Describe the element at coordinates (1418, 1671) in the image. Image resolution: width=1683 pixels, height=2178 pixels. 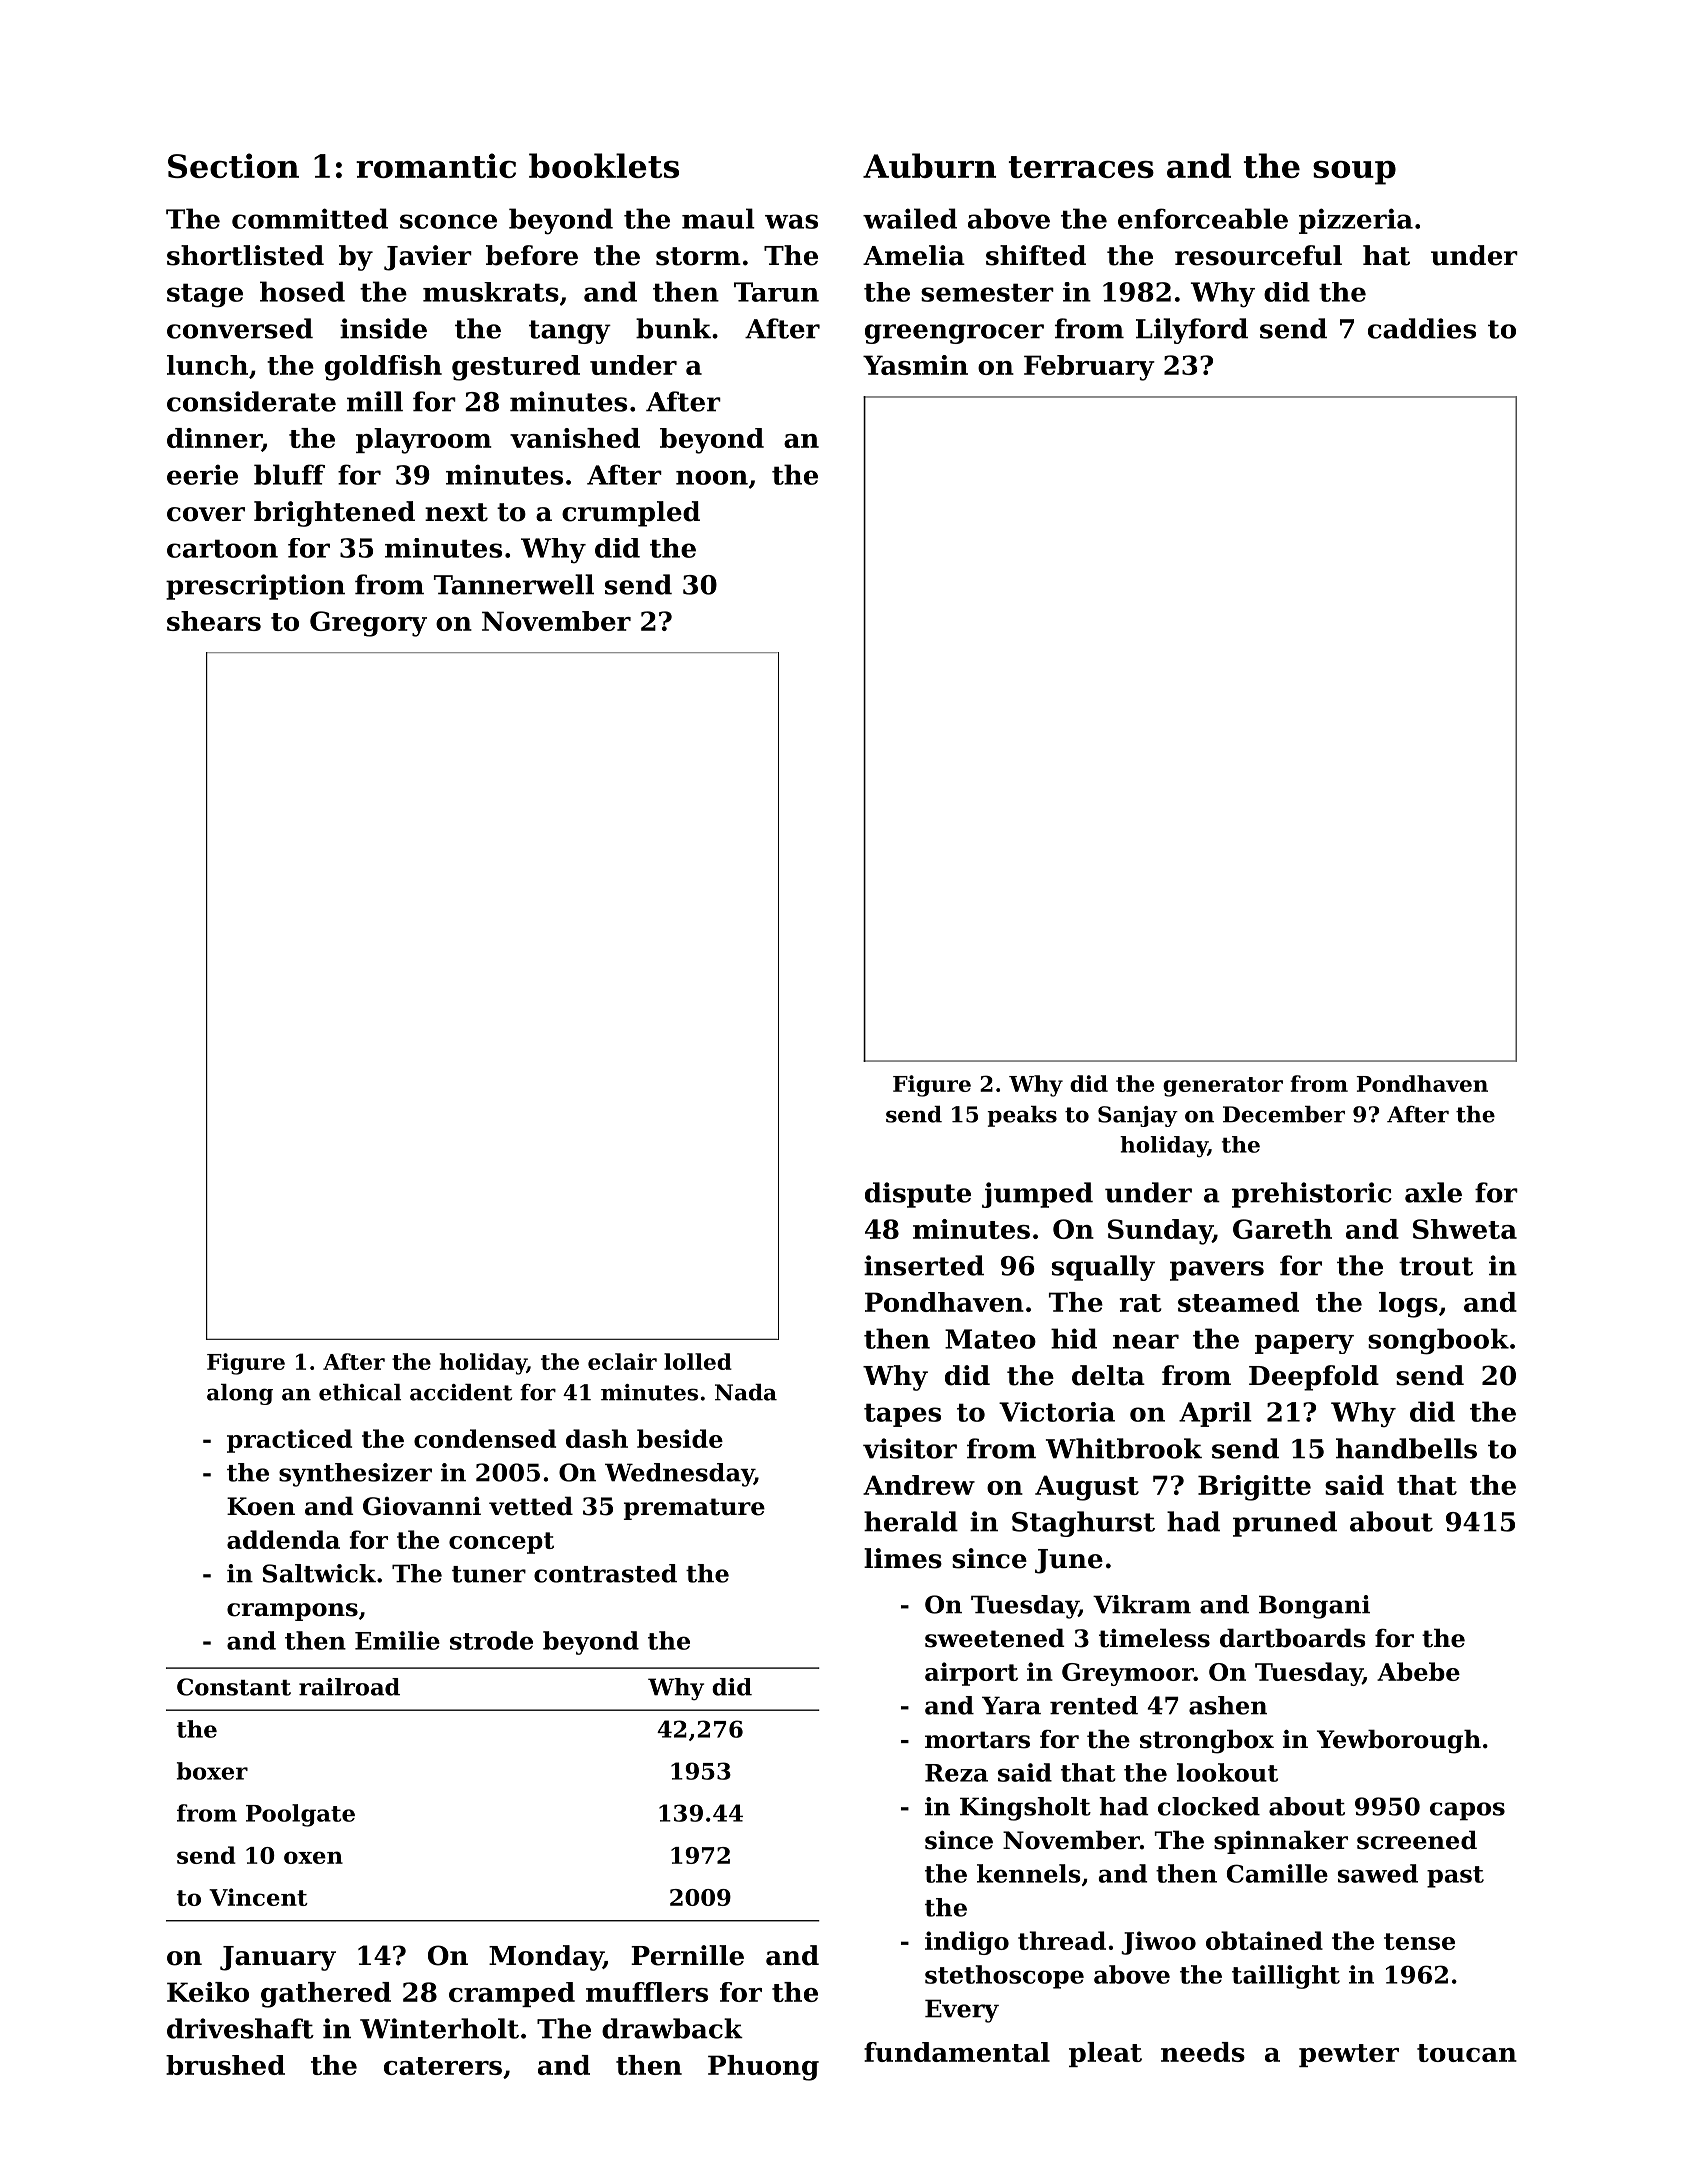
I see `Abebe` at that location.
